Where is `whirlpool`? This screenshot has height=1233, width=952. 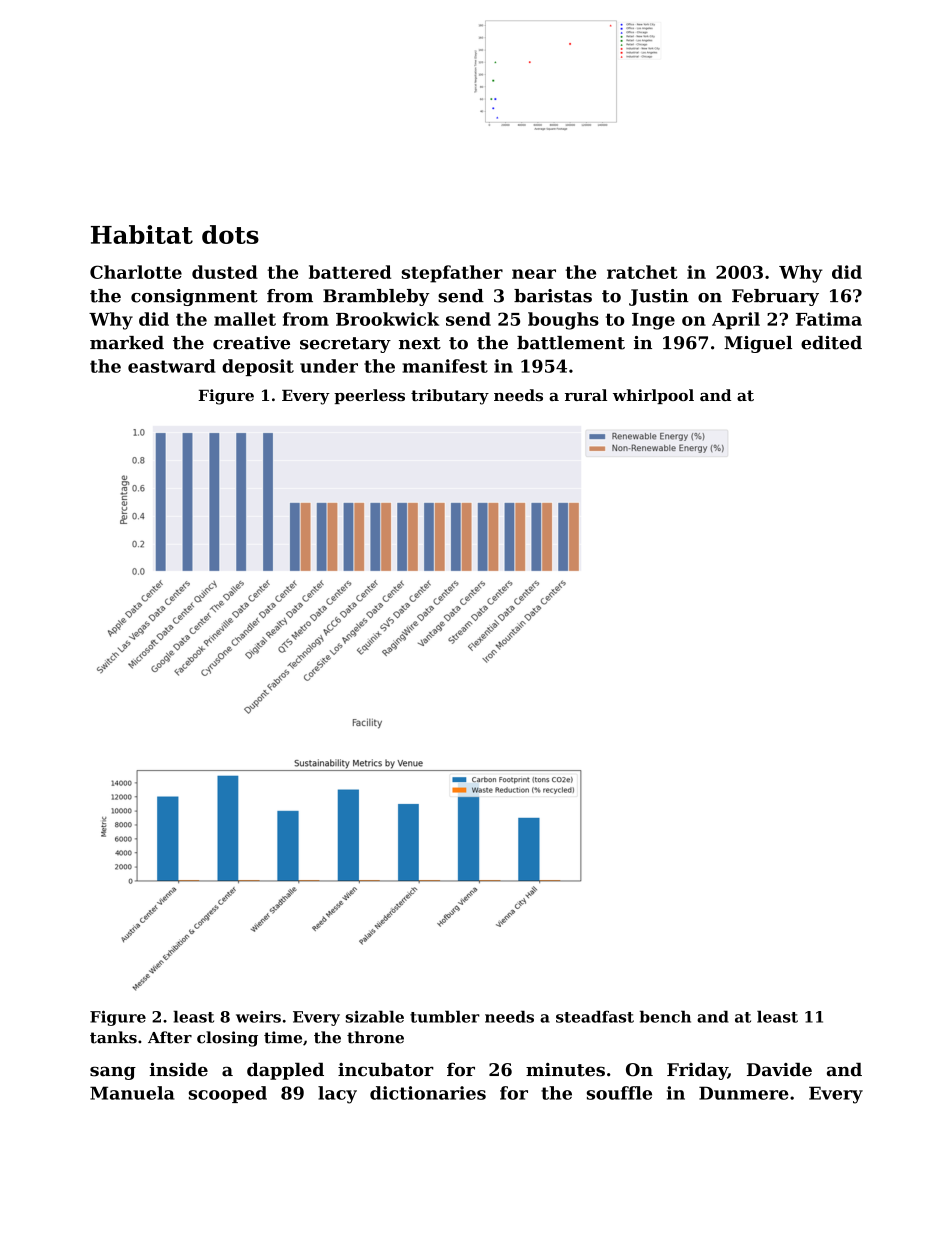 whirlpool is located at coordinates (653, 396).
